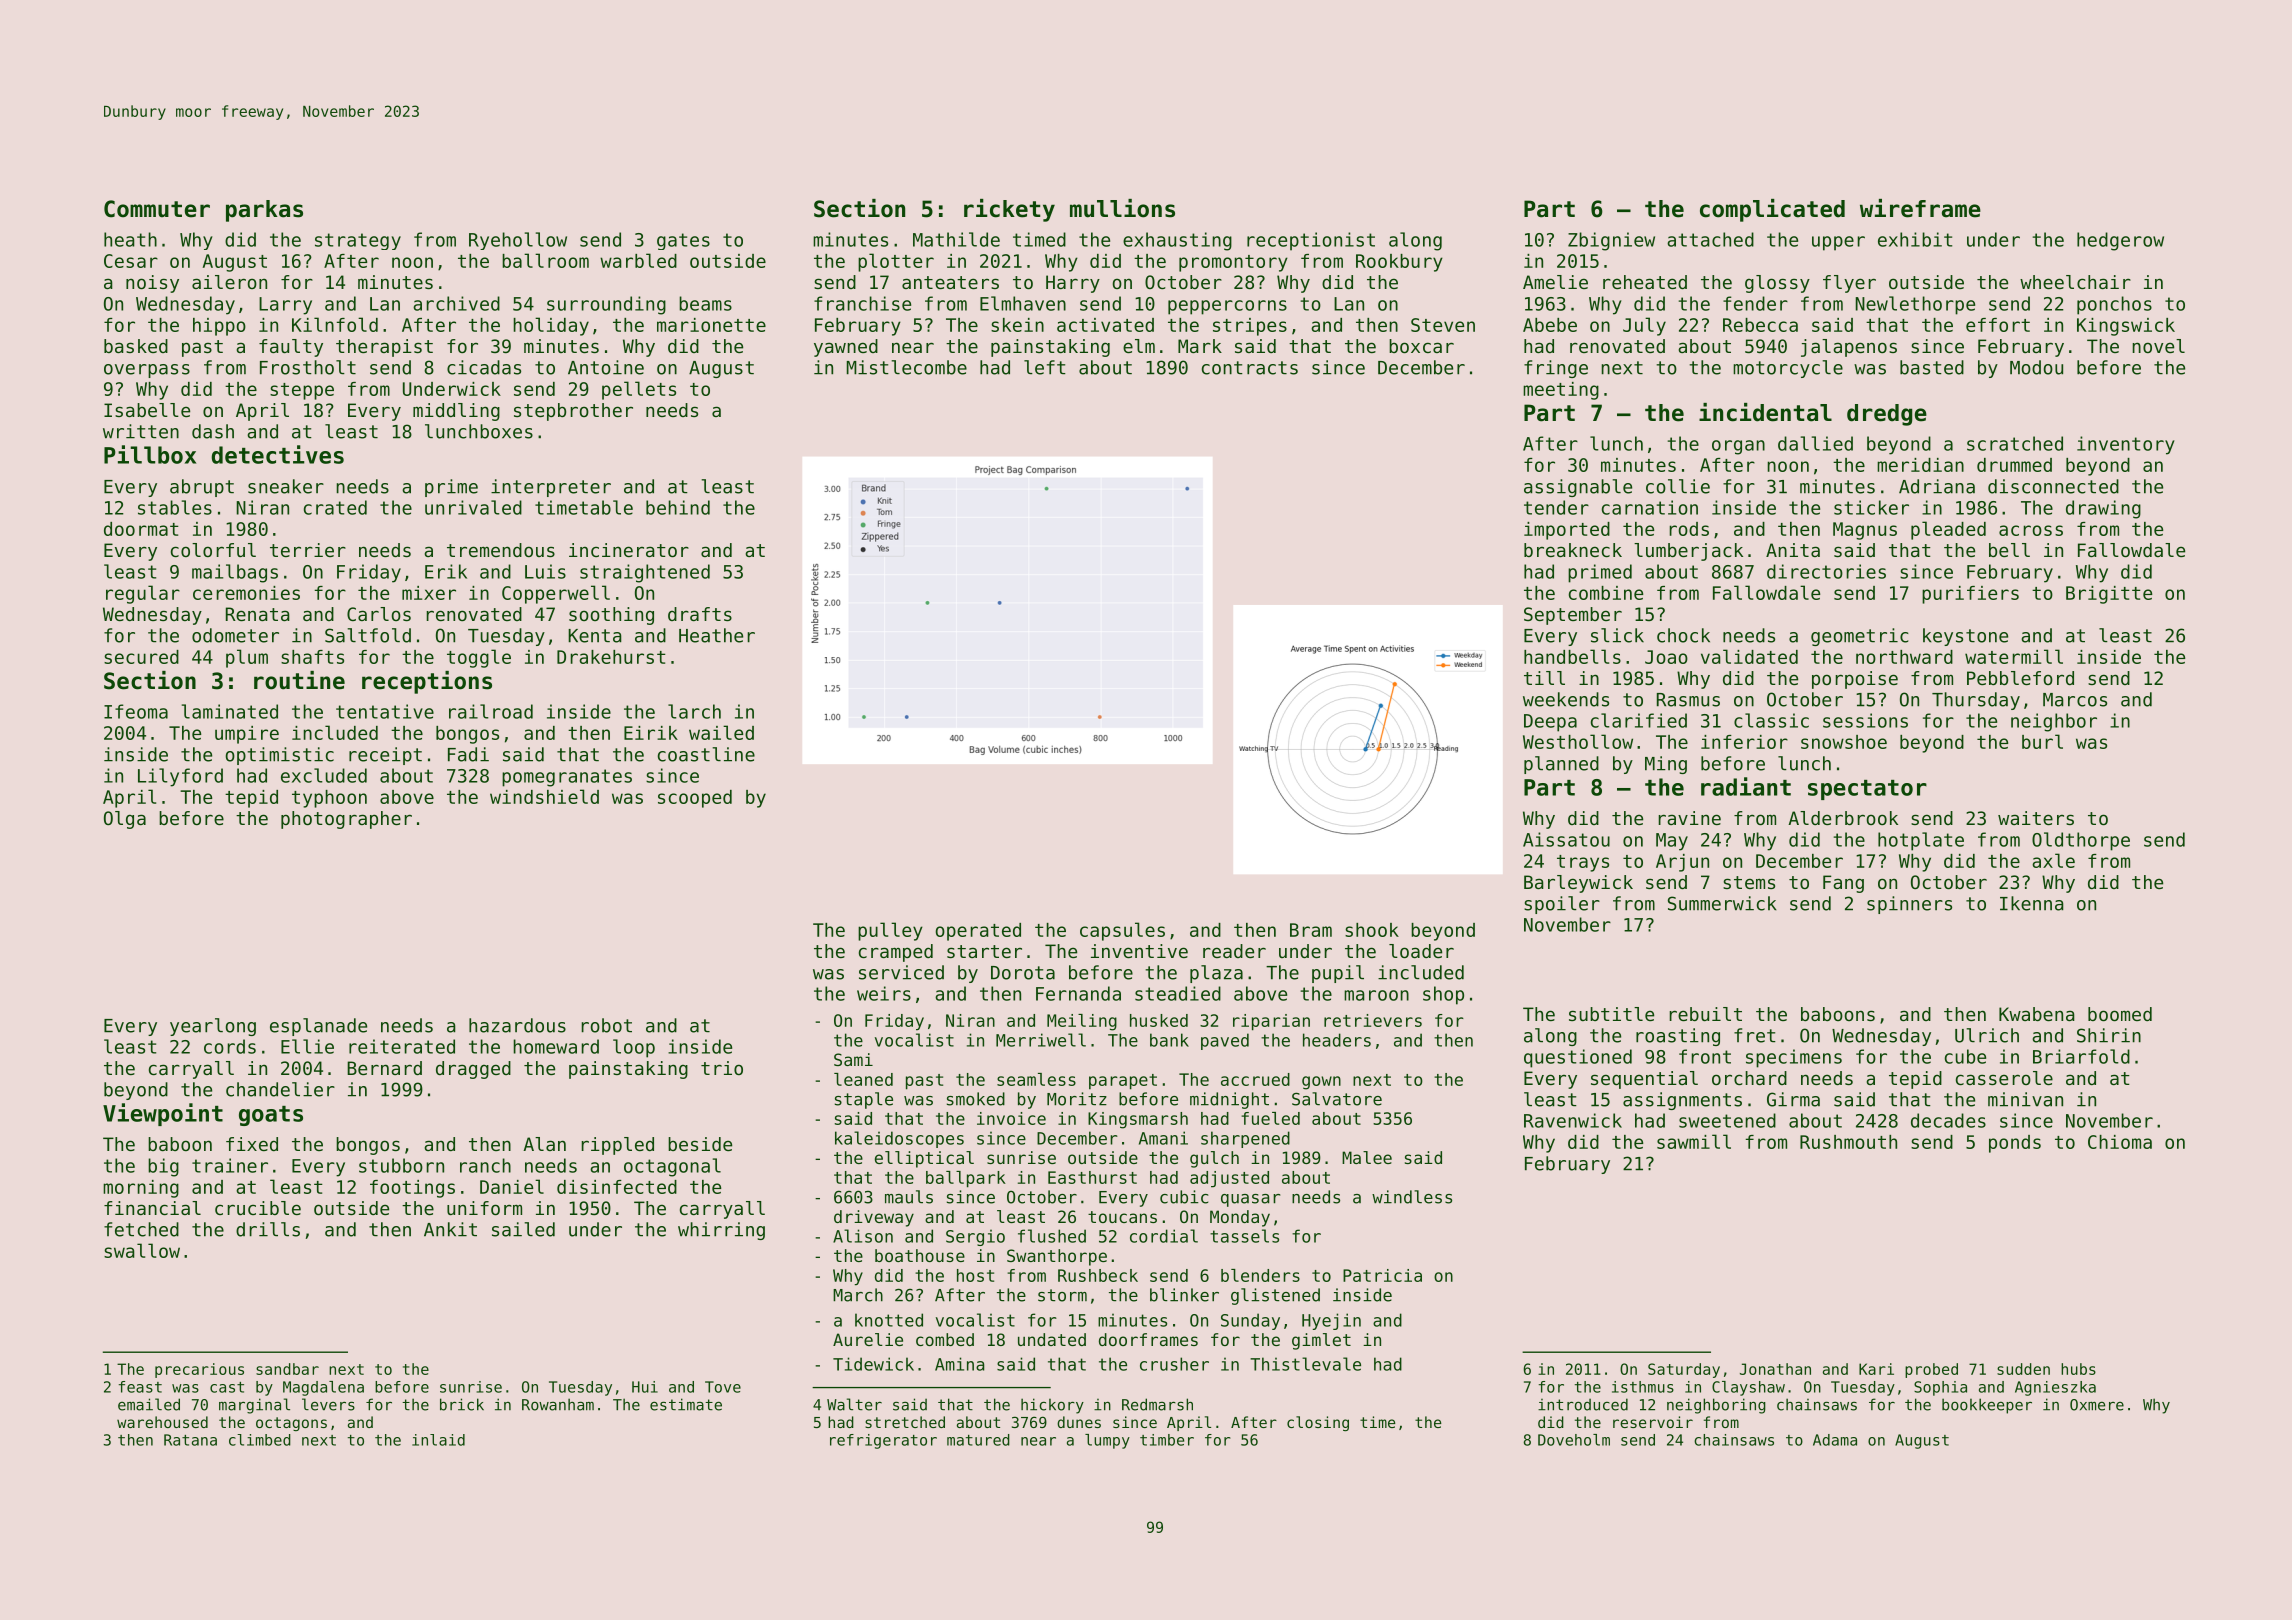 This page has height=1620, width=2292. Describe the element at coordinates (149, 1404) in the page. I see `emailed` at that location.
